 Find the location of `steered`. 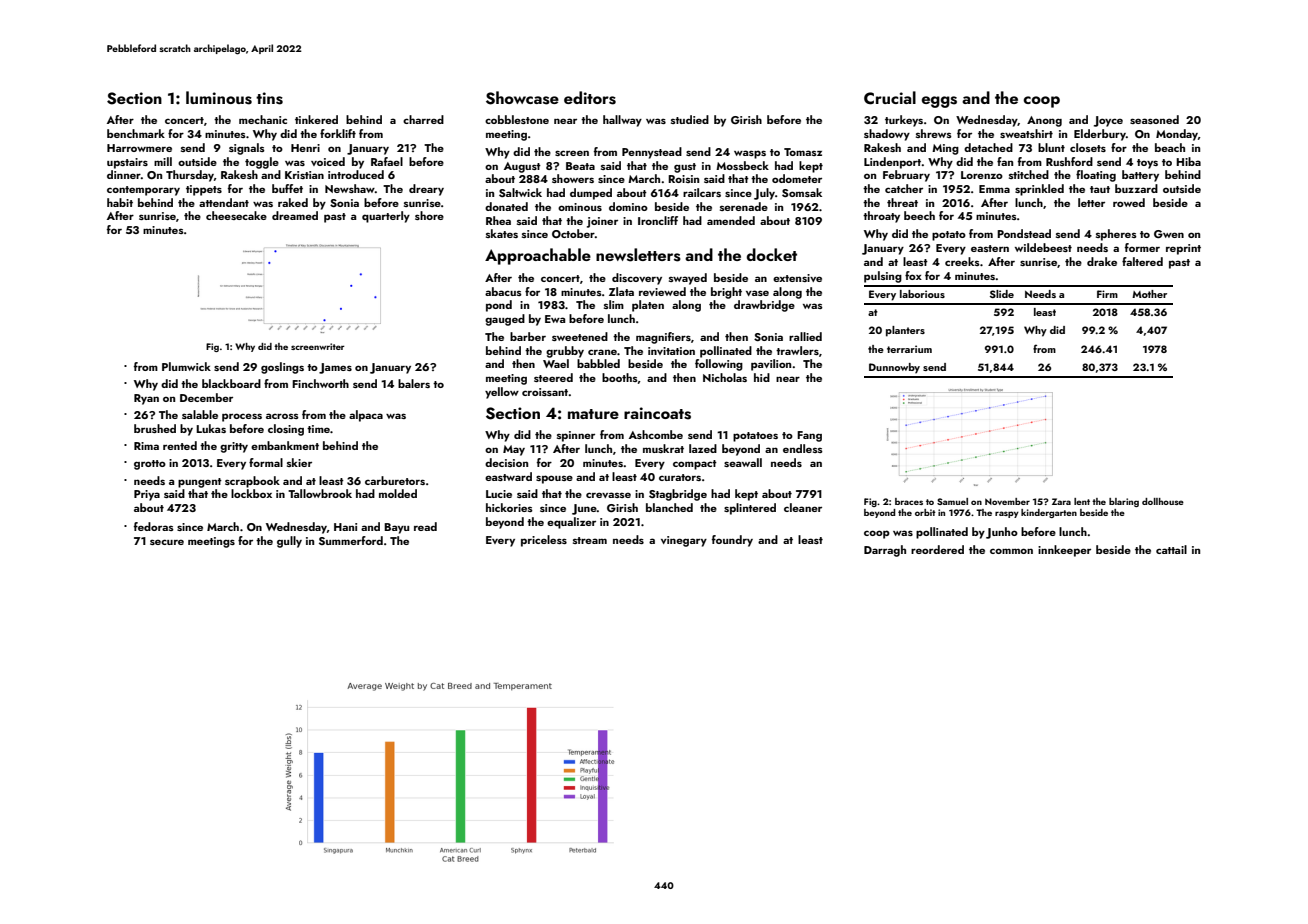

steered is located at coordinates (553, 377).
